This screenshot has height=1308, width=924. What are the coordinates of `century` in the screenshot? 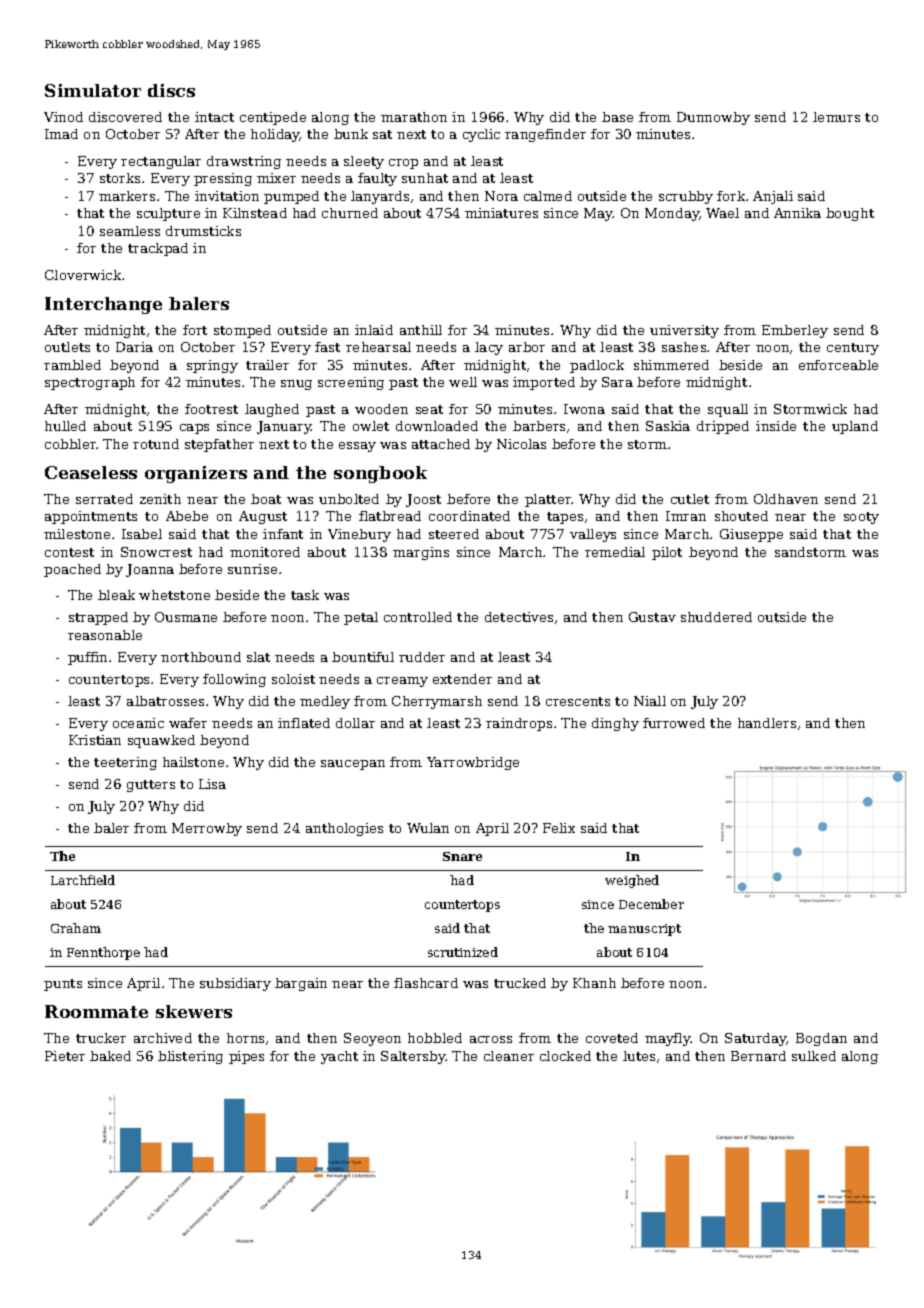 It's located at (853, 349).
